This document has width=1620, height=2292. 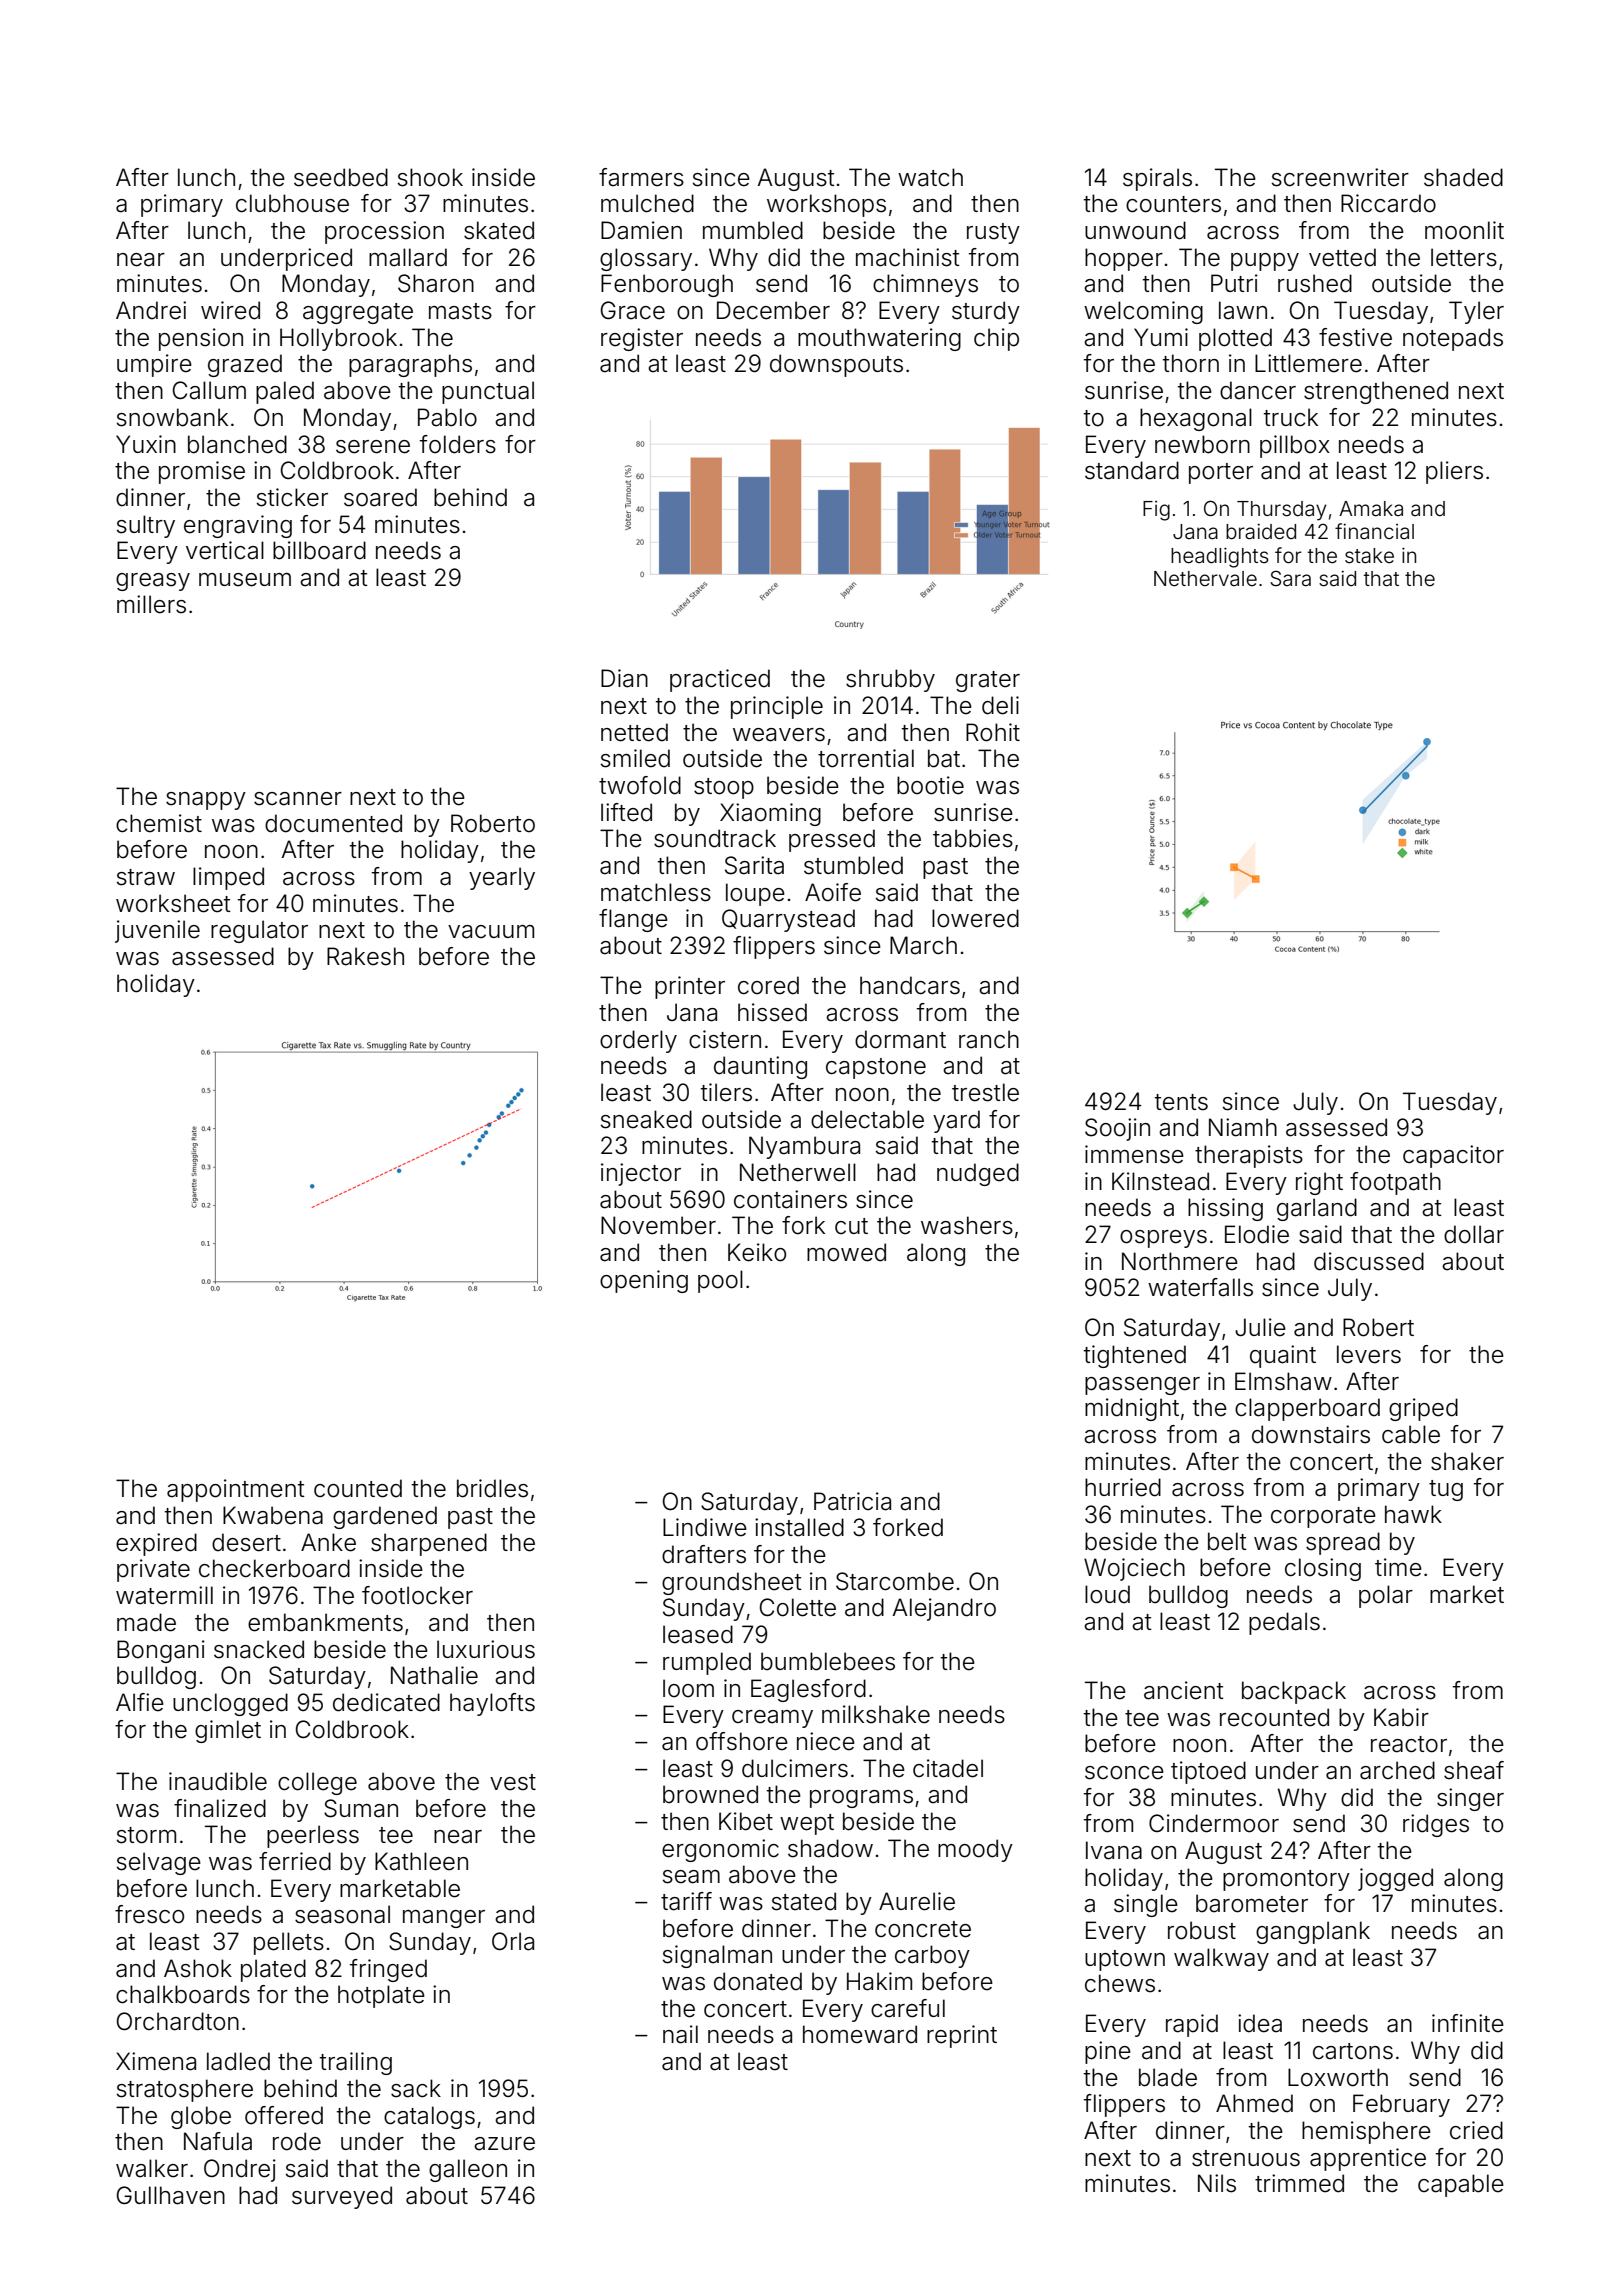 I want to click on sconce, so click(x=1124, y=1773).
